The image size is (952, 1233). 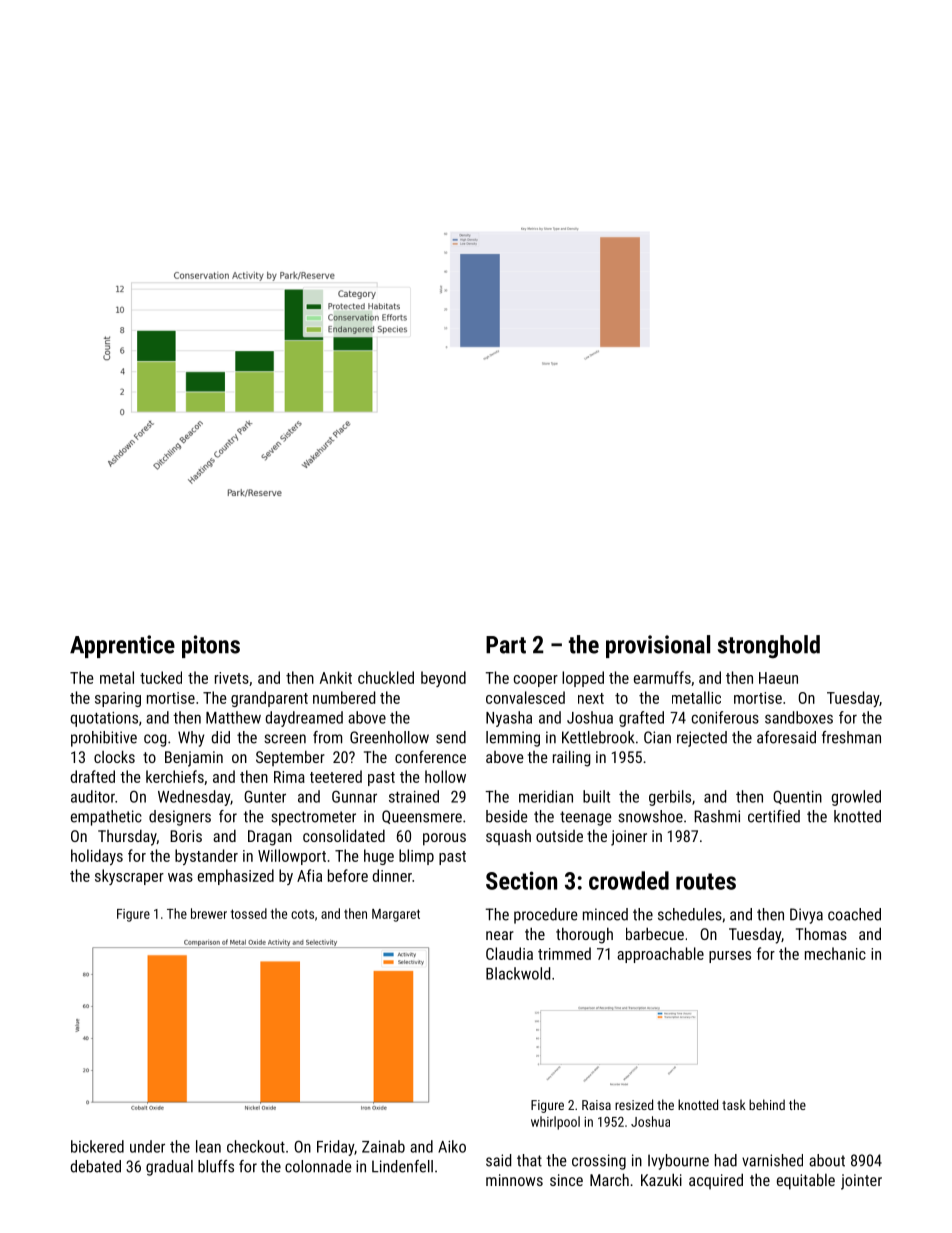 What do you see at coordinates (655, 933) in the screenshot?
I see `barbecue` at bounding box center [655, 933].
